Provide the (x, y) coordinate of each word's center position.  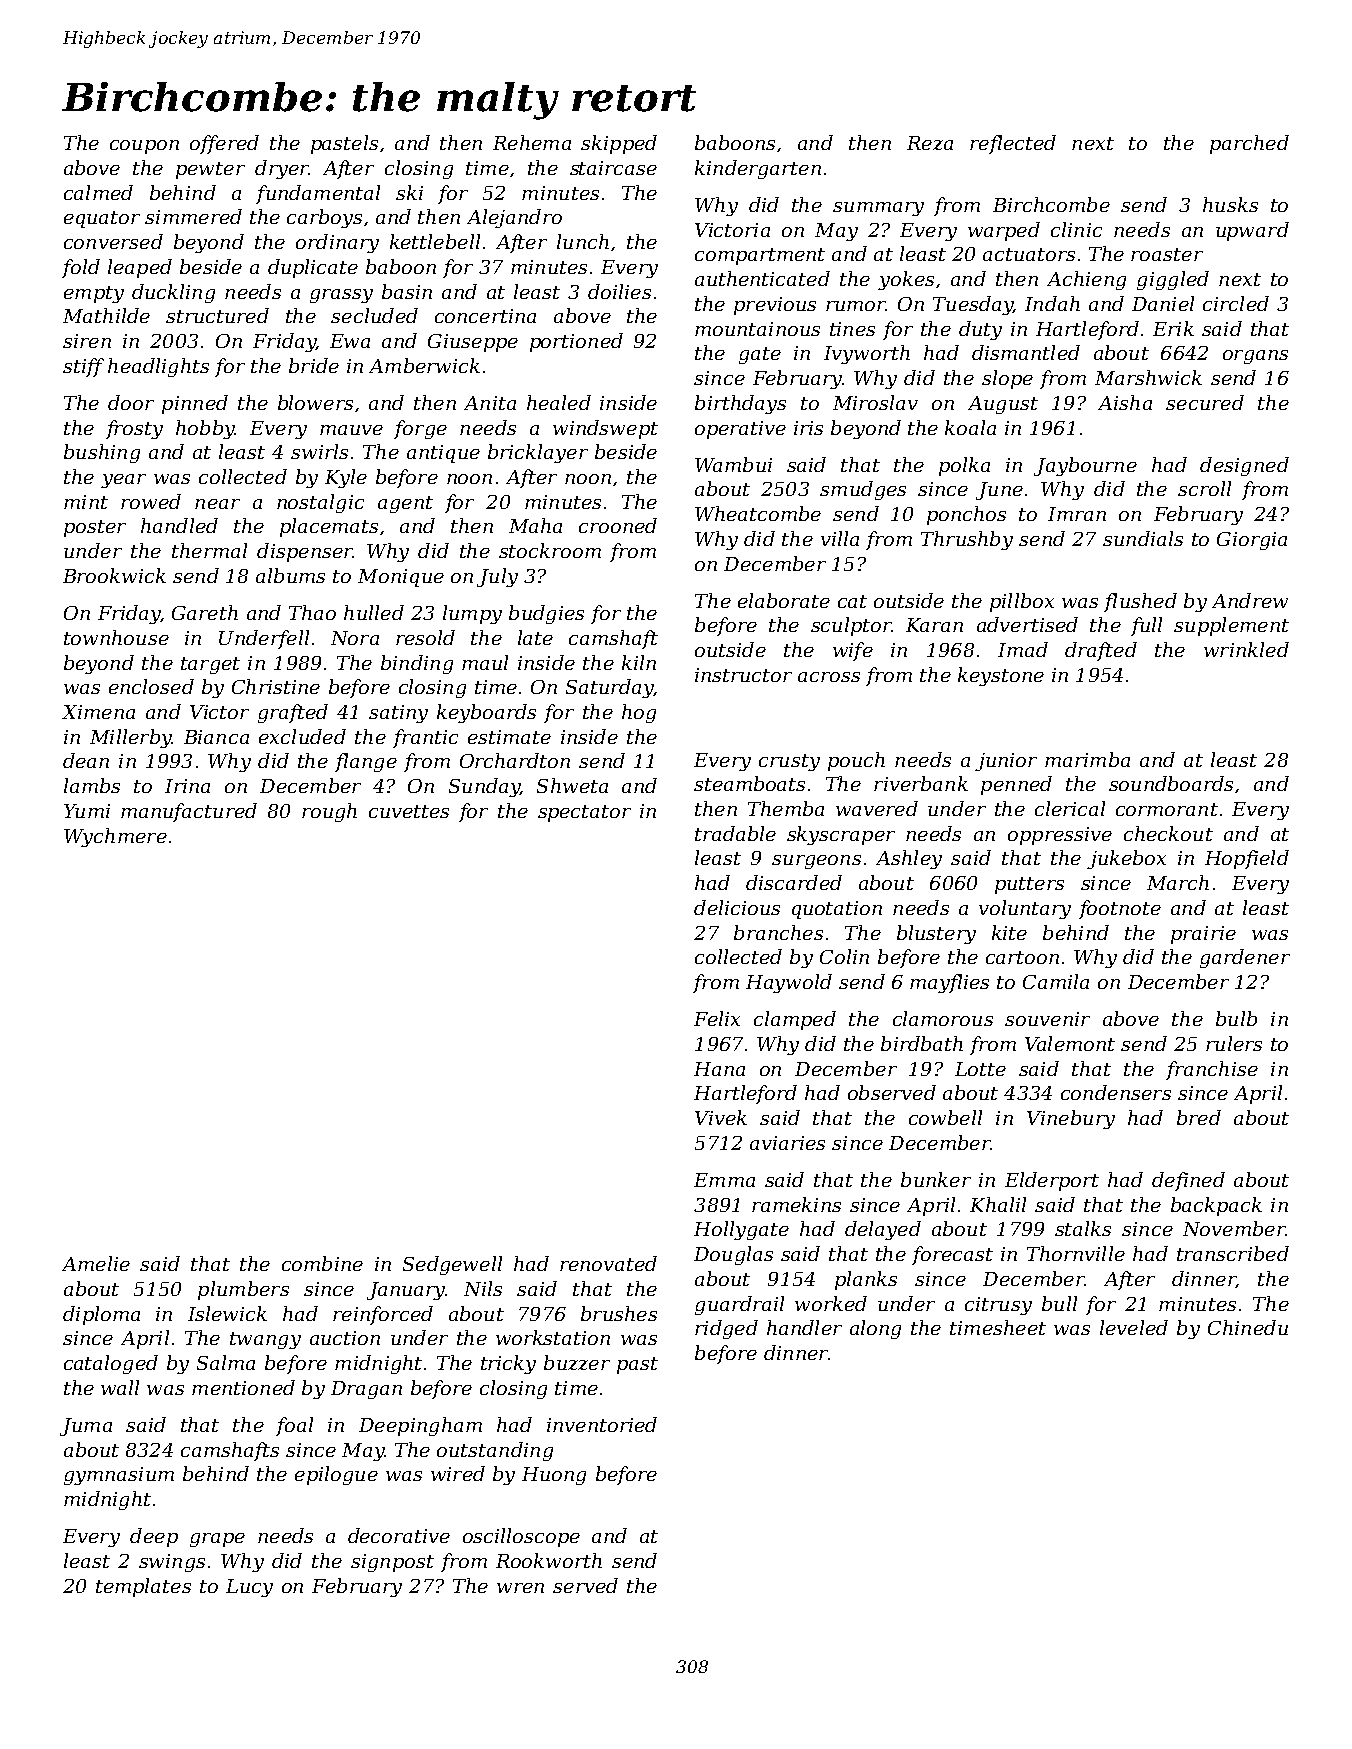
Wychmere (115, 837)
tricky (508, 1364)
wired (458, 1473)
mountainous (757, 329)
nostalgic (320, 503)
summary (878, 209)
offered (224, 144)
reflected (1013, 144)
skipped (619, 144)
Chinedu (1248, 1327)
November (1234, 1228)
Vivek (721, 1117)
